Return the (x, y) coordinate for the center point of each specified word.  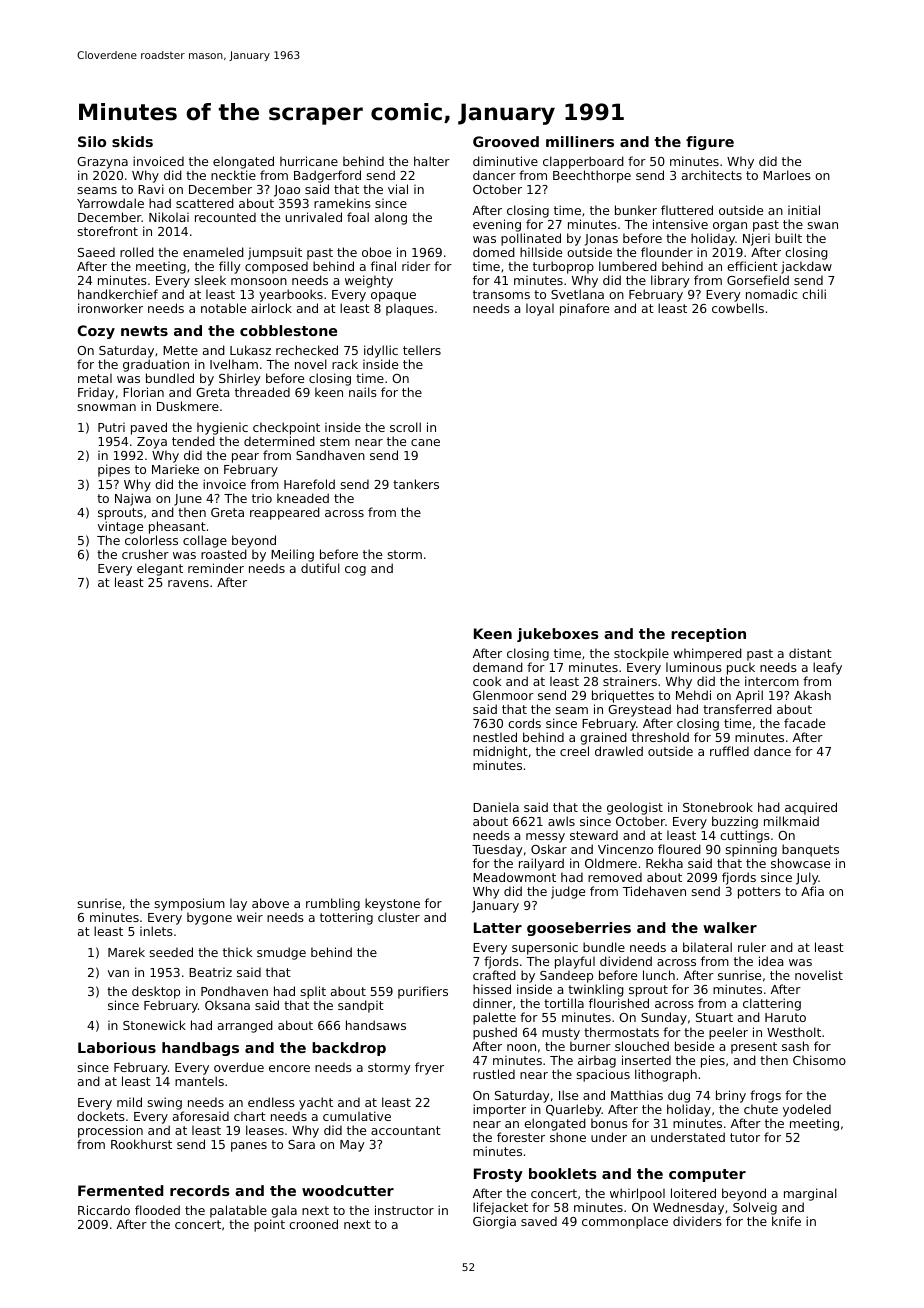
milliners (580, 141)
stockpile (641, 654)
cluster (399, 917)
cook (487, 681)
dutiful (320, 568)
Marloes (787, 175)
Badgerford (327, 176)
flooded (157, 1210)
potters (759, 893)
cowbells (738, 308)
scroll (405, 427)
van (118, 973)
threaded (262, 392)
